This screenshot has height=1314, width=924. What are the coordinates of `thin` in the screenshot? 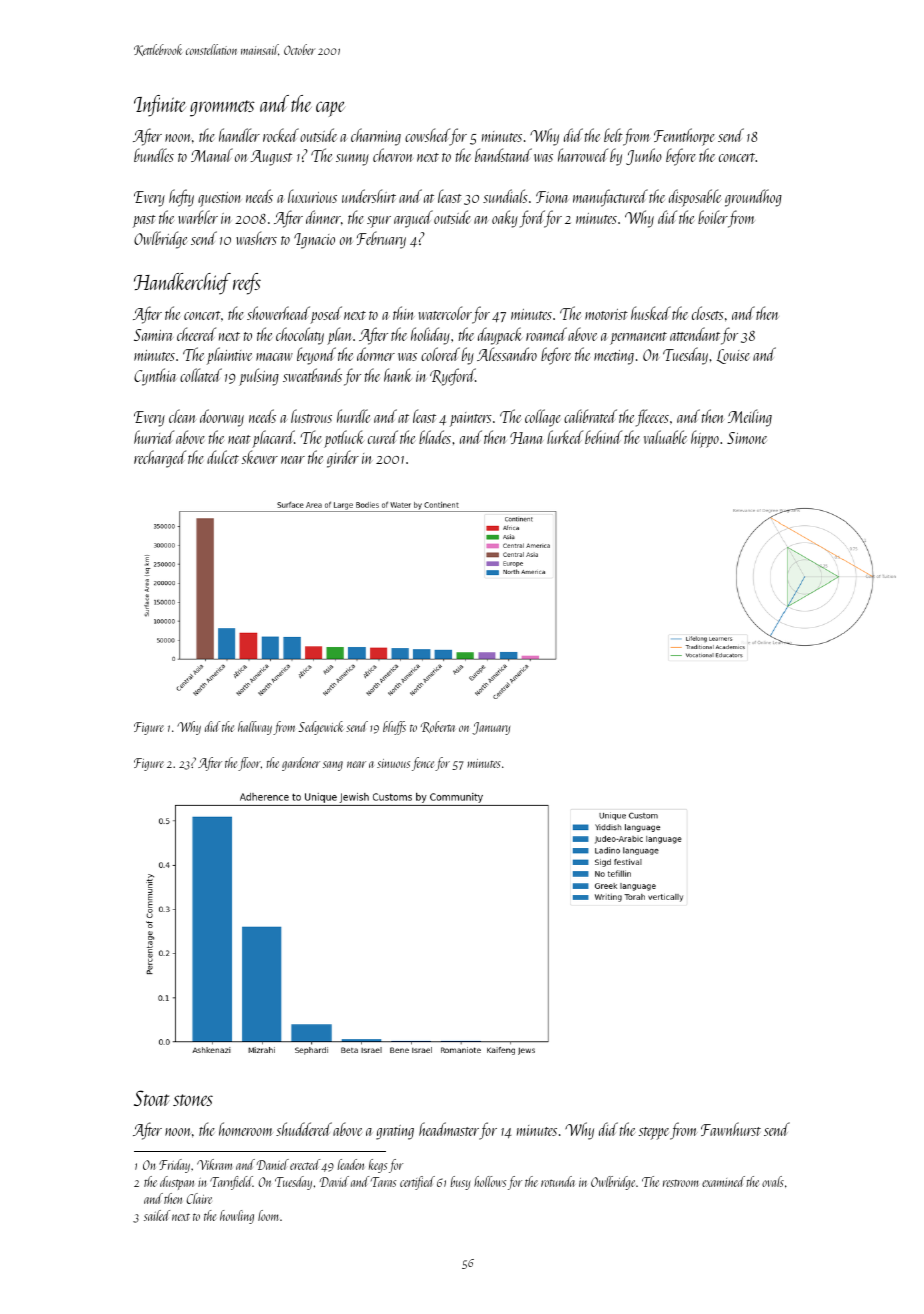 It's located at (404, 313).
